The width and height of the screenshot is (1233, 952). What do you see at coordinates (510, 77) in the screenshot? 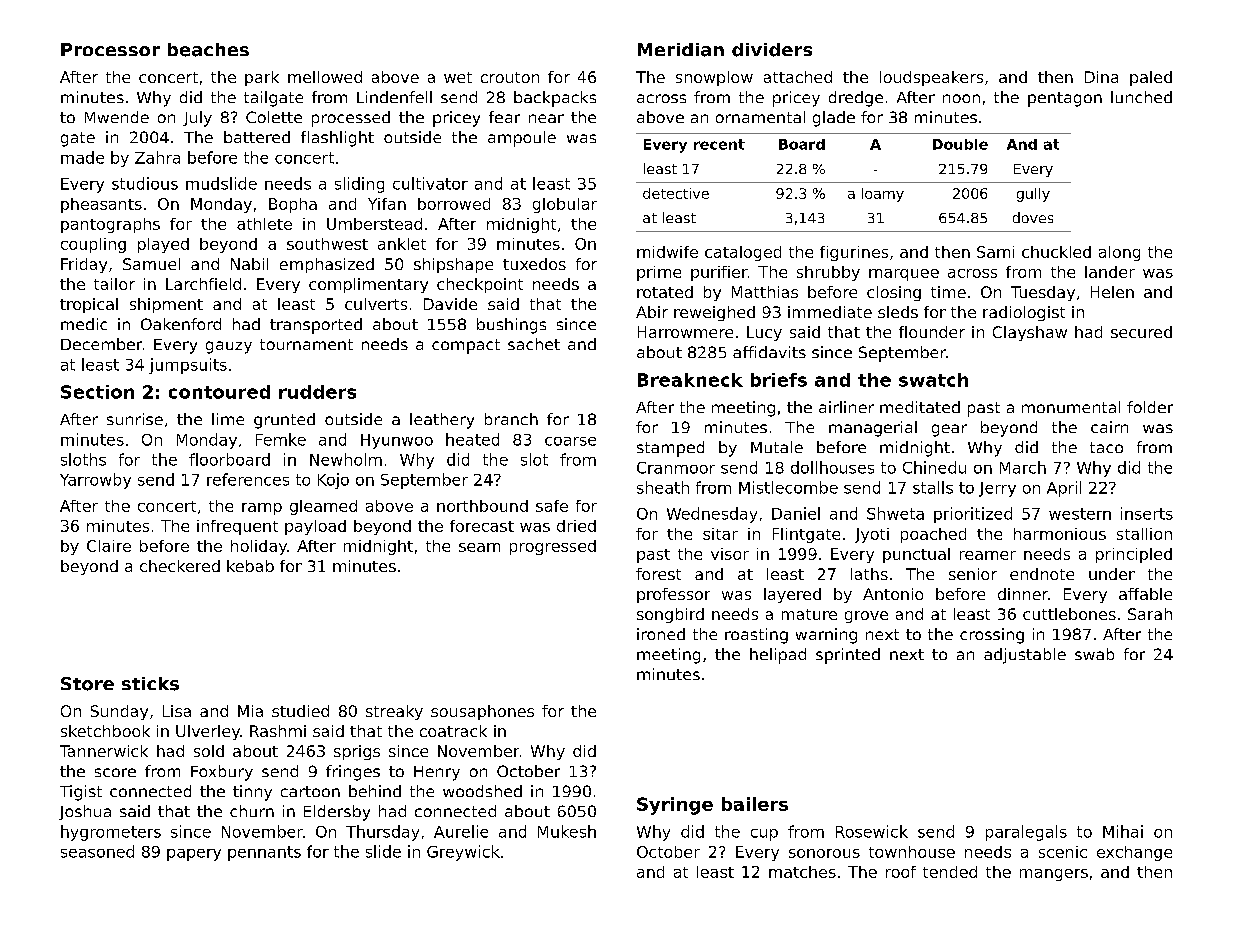
I see `crouton` at bounding box center [510, 77].
